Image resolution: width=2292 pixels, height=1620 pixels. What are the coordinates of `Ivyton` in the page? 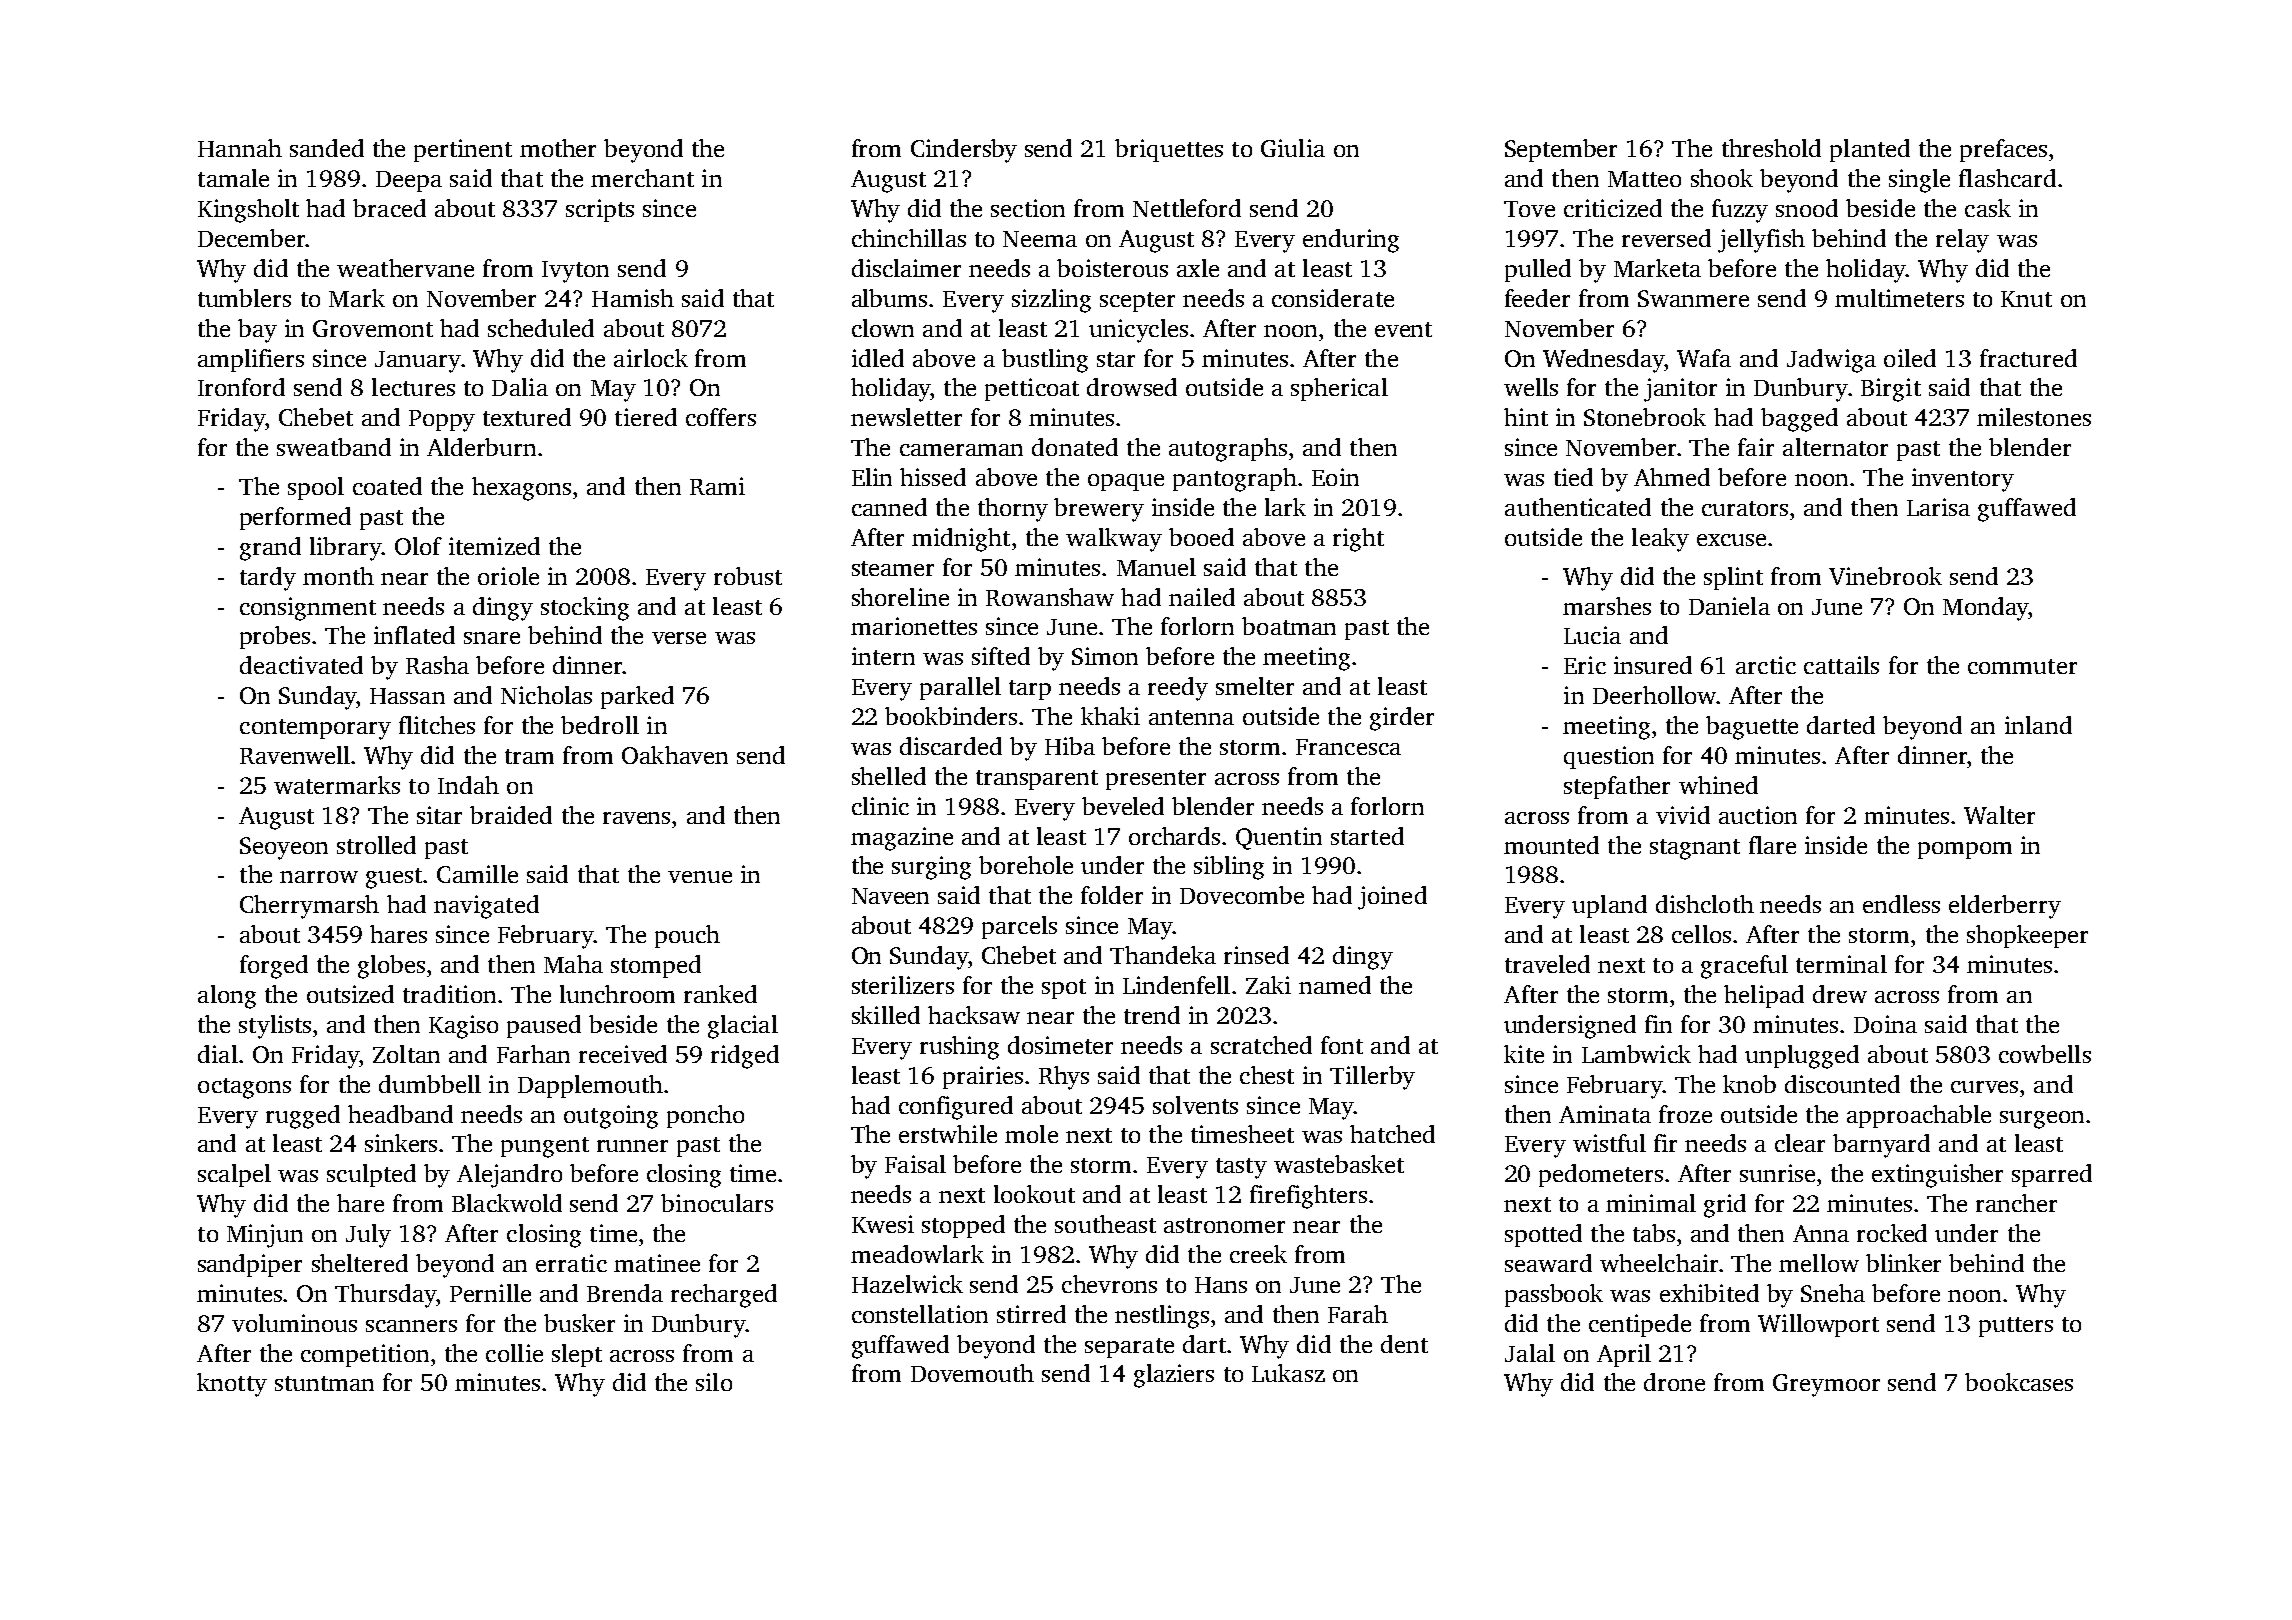 It's located at (575, 272).
